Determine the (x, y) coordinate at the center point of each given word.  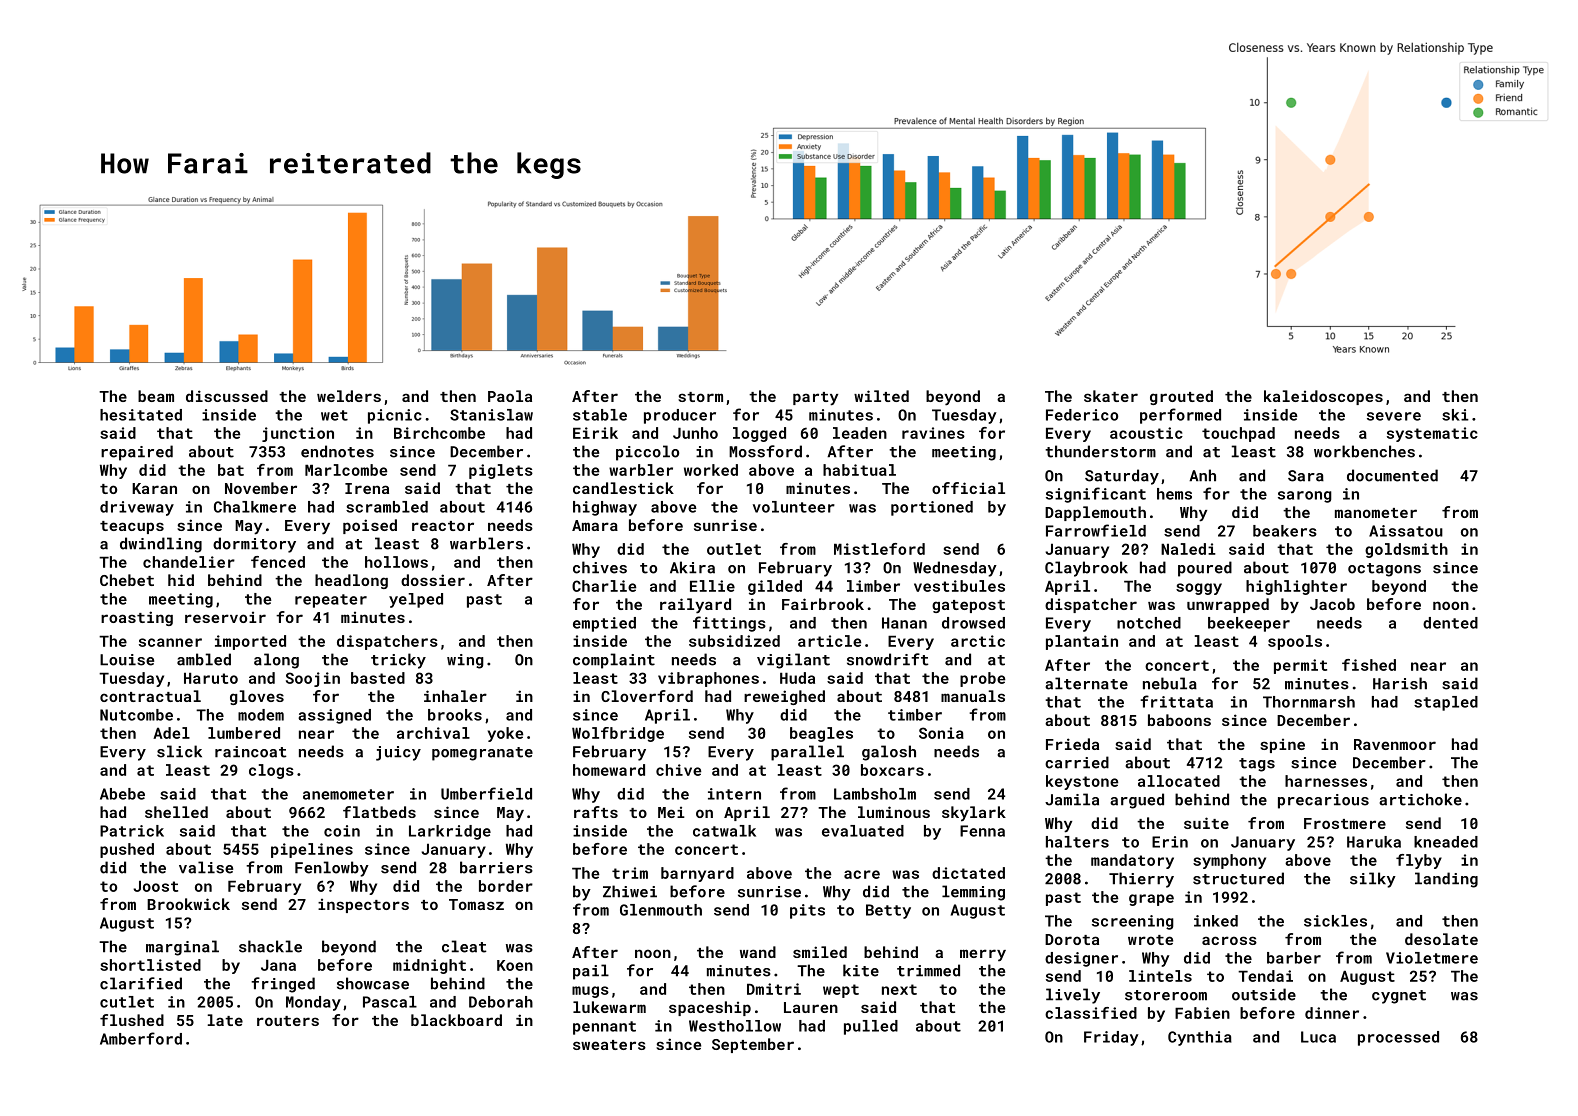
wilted (881, 396)
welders (349, 396)
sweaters (609, 1045)
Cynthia (1200, 1038)
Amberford (141, 1038)
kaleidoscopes (1323, 397)
